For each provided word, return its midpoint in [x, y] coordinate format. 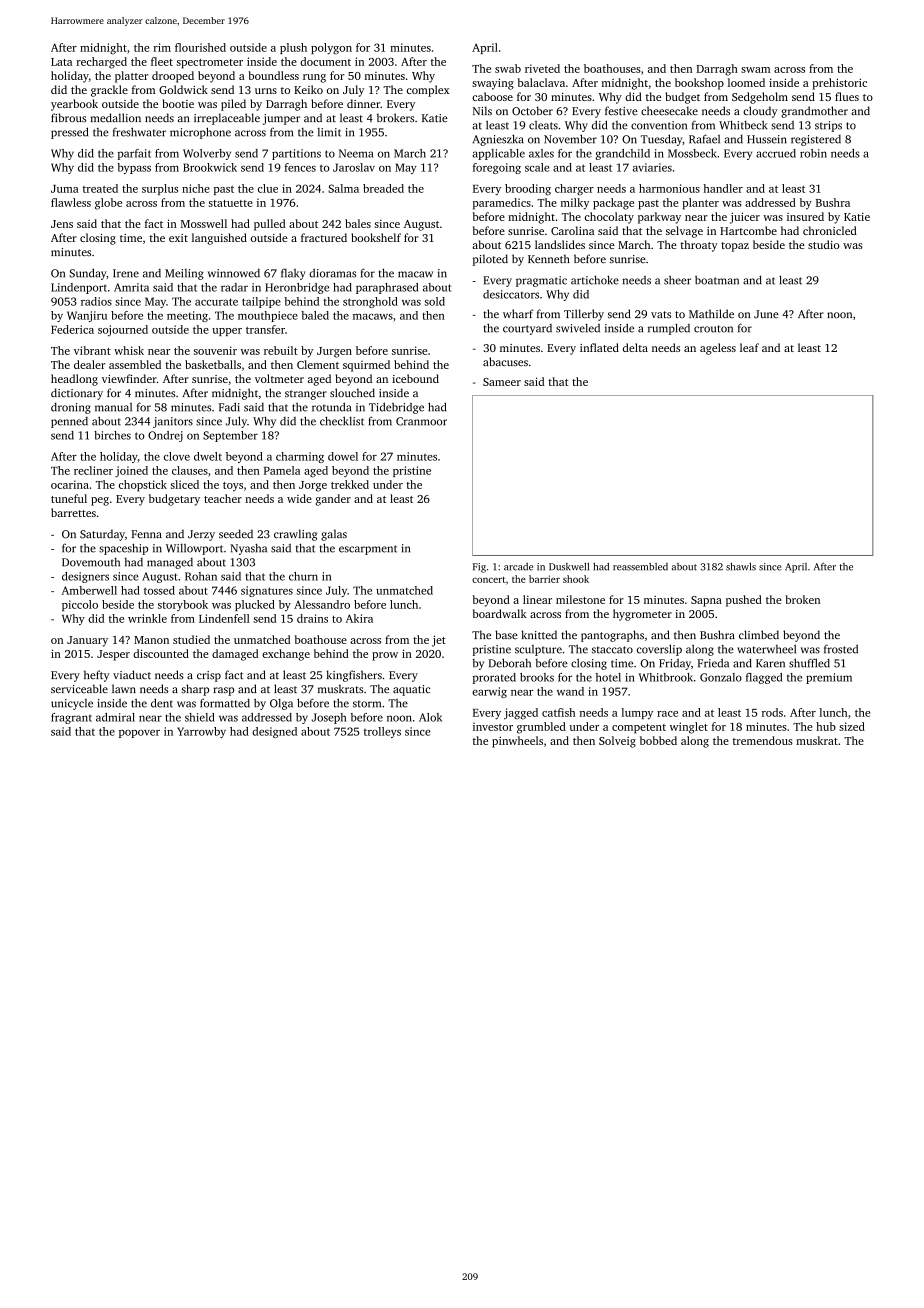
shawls [741, 566]
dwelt [208, 456]
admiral [115, 717]
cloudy [760, 112]
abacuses [505, 361]
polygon [331, 49]
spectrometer [210, 64]
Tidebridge [396, 408]
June [766, 314]
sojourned [123, 331]
